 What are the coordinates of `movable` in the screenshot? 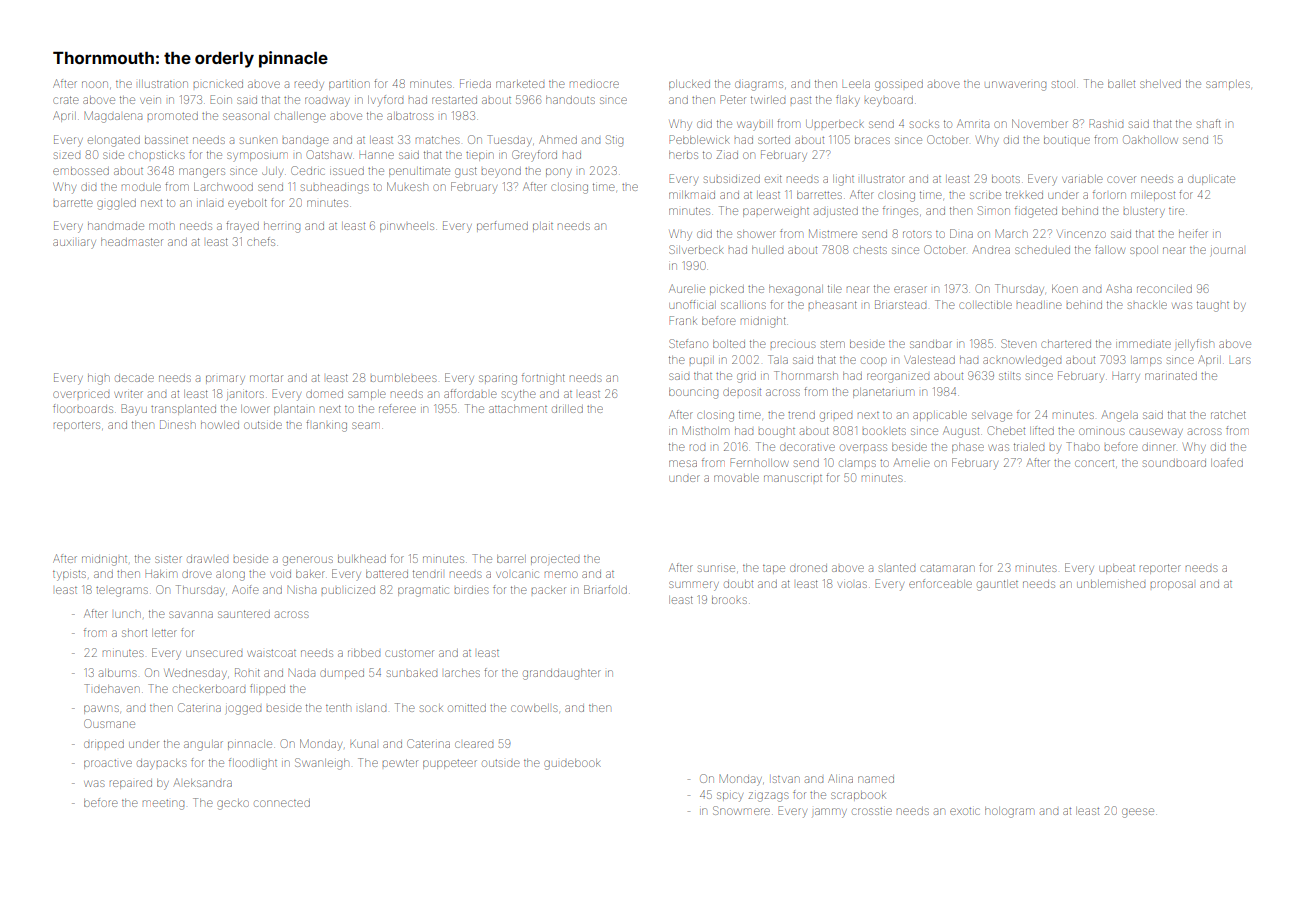 It's located at (736, 478).
